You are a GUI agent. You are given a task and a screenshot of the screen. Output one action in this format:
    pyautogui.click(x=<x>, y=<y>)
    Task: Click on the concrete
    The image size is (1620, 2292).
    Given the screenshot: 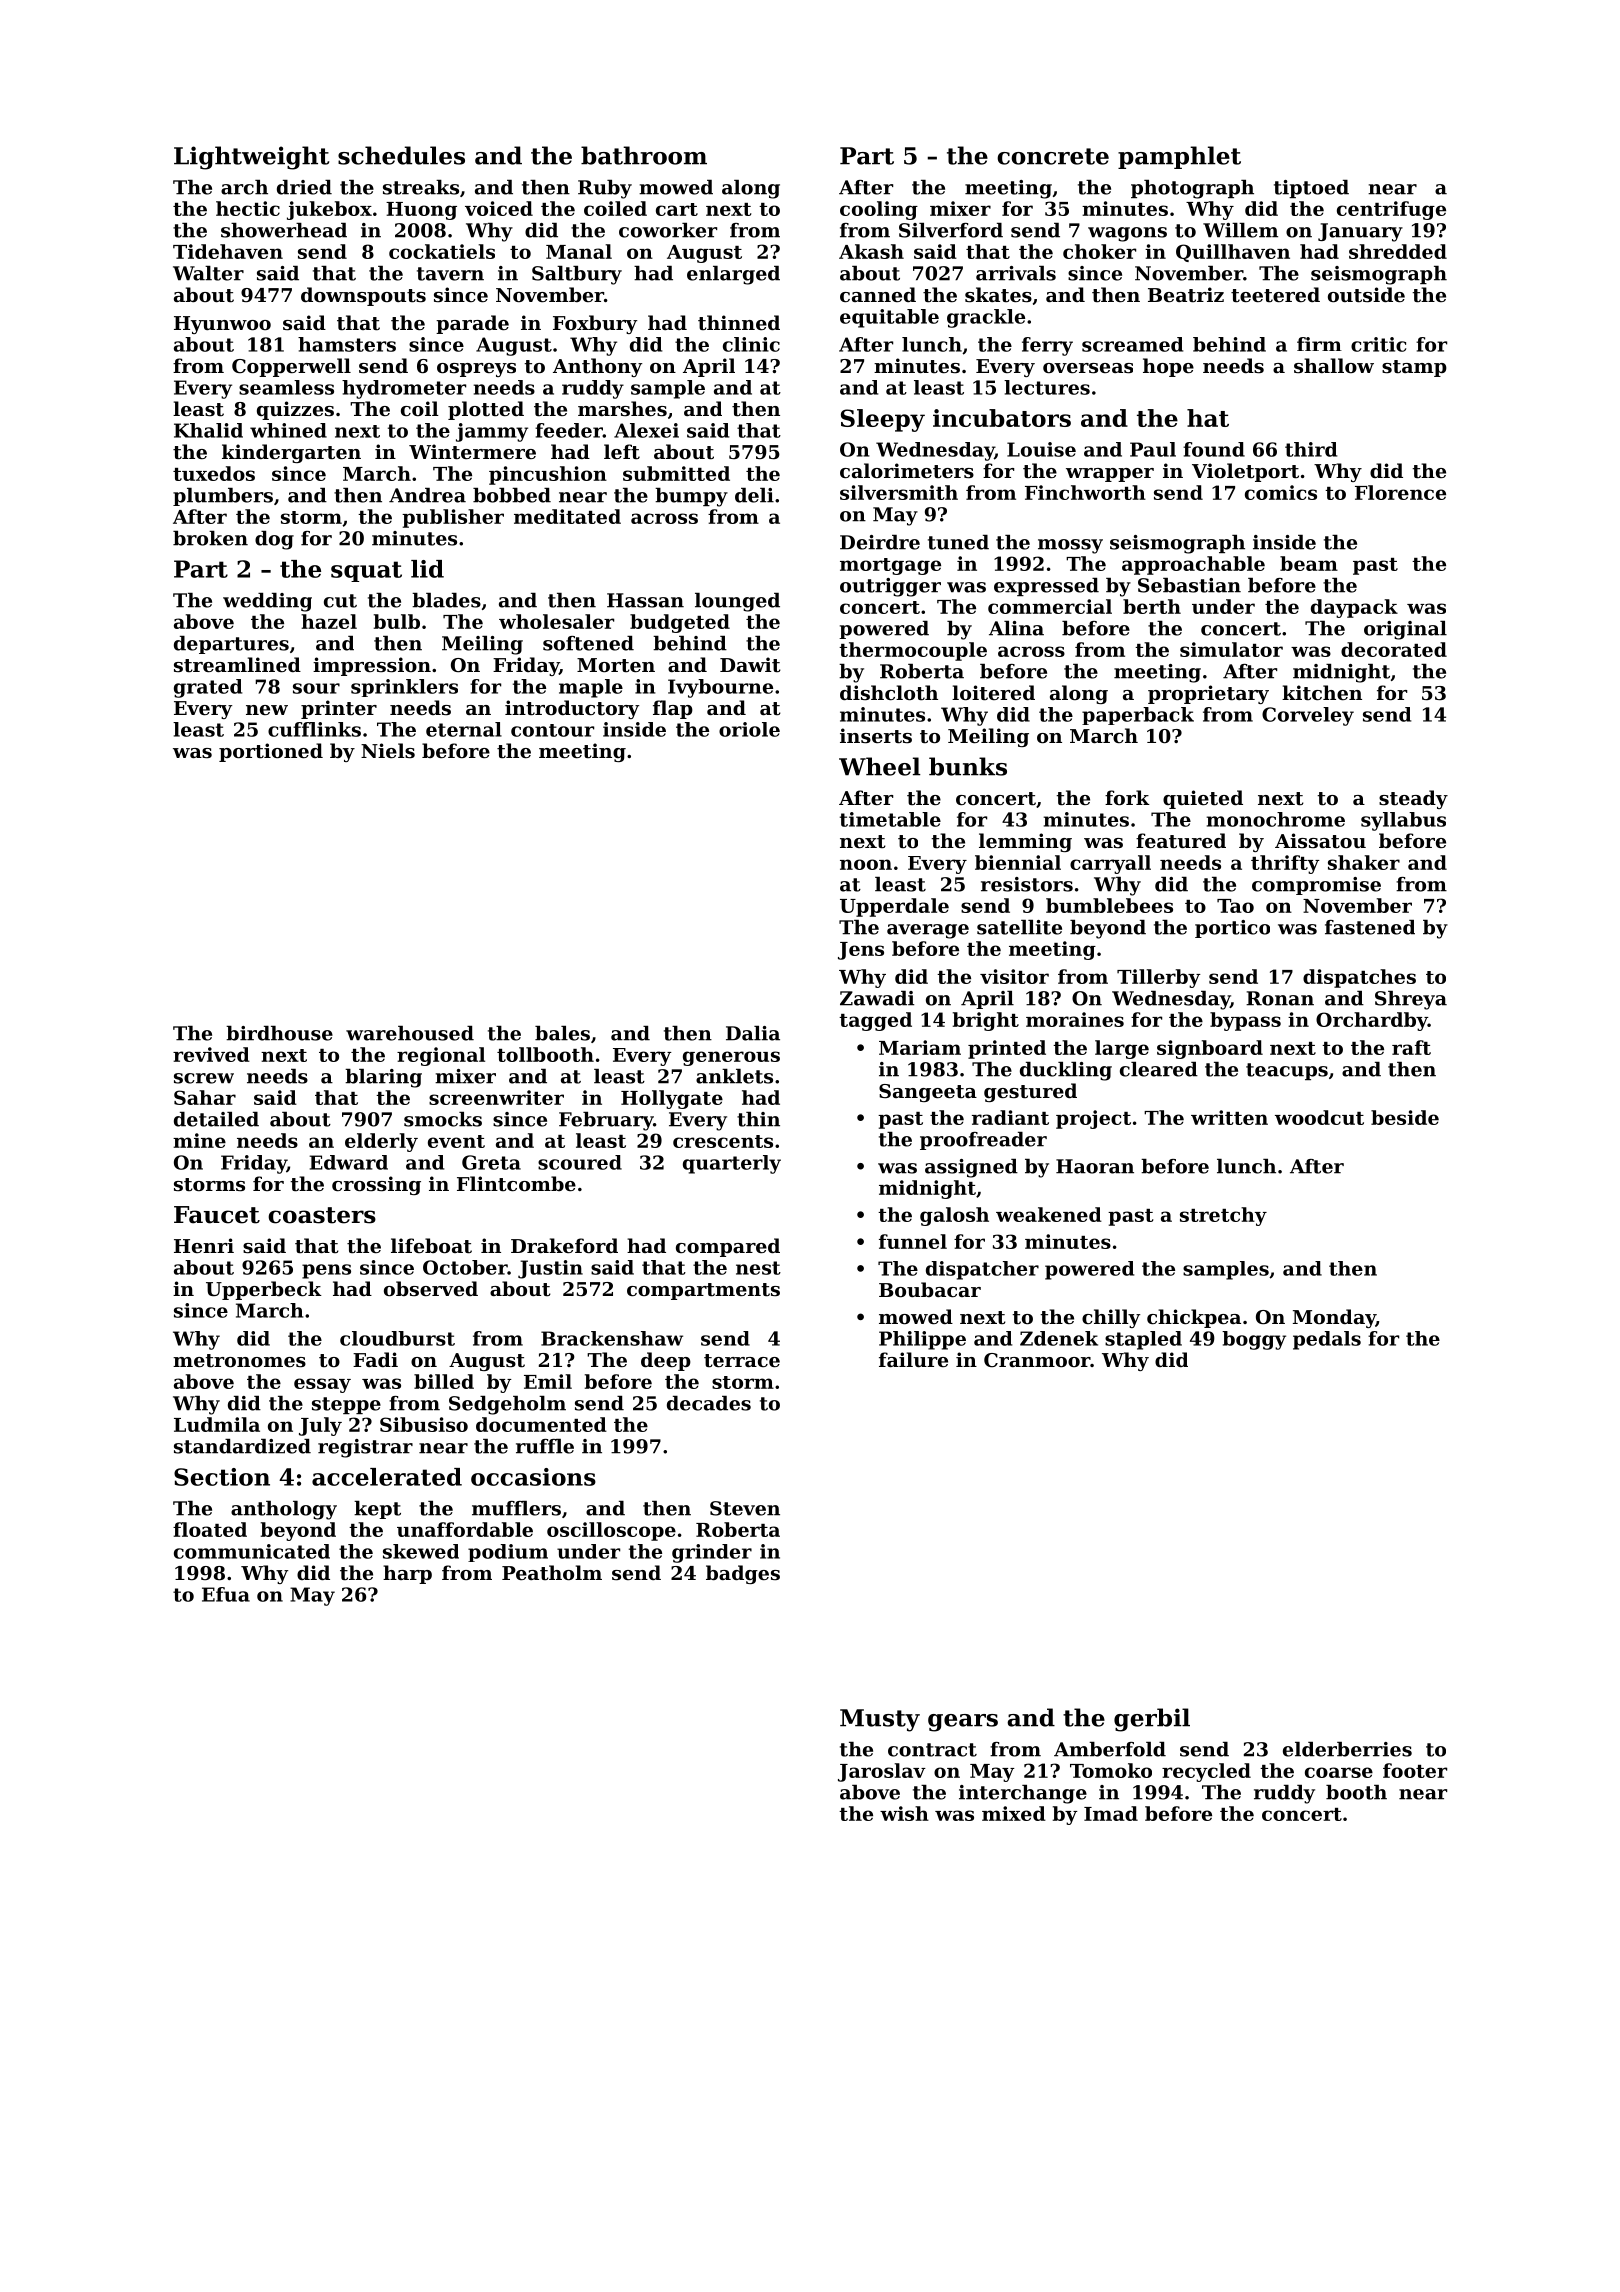 What is the action you would take?
    pyautogui.click(x=1053, y=156)
